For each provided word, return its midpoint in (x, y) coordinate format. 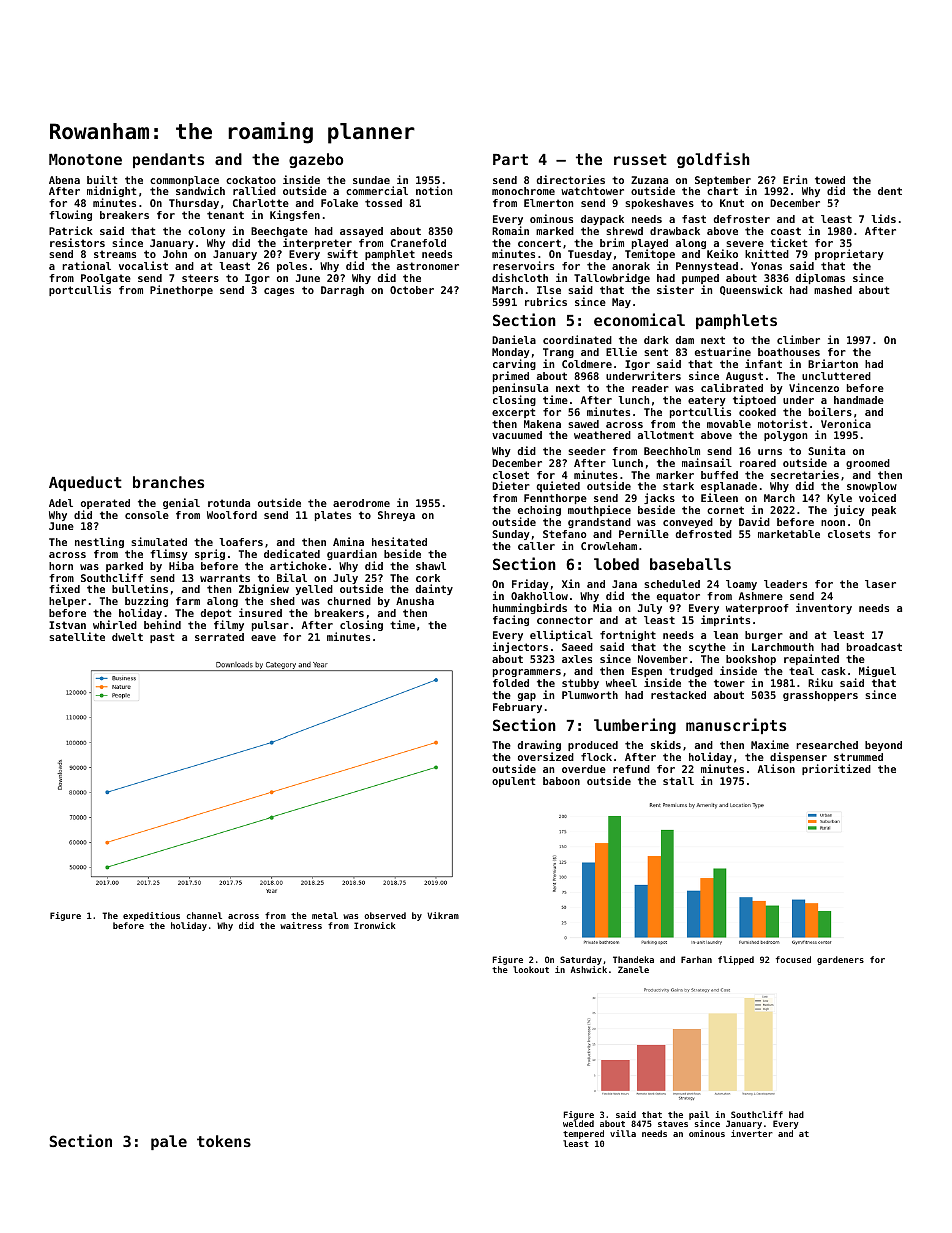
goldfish (713, 160)
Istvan (67, 625)
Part (510, 159)
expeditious (151, 916)
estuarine (723, 351)
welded (578, 1124)
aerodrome (361, 503)
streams (115, 254)
